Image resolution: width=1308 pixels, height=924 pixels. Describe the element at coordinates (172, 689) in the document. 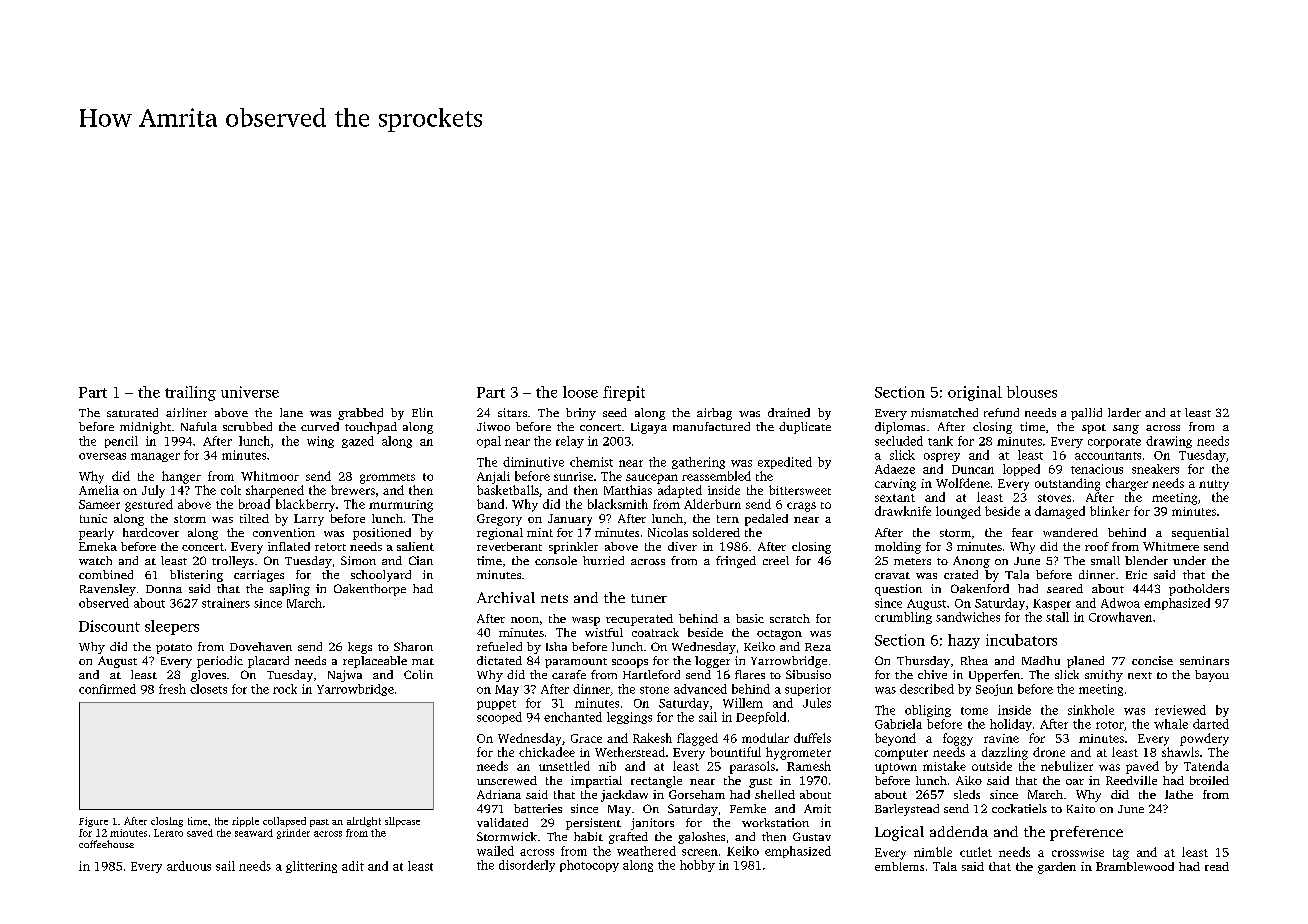

I see `fresh` at that location.
